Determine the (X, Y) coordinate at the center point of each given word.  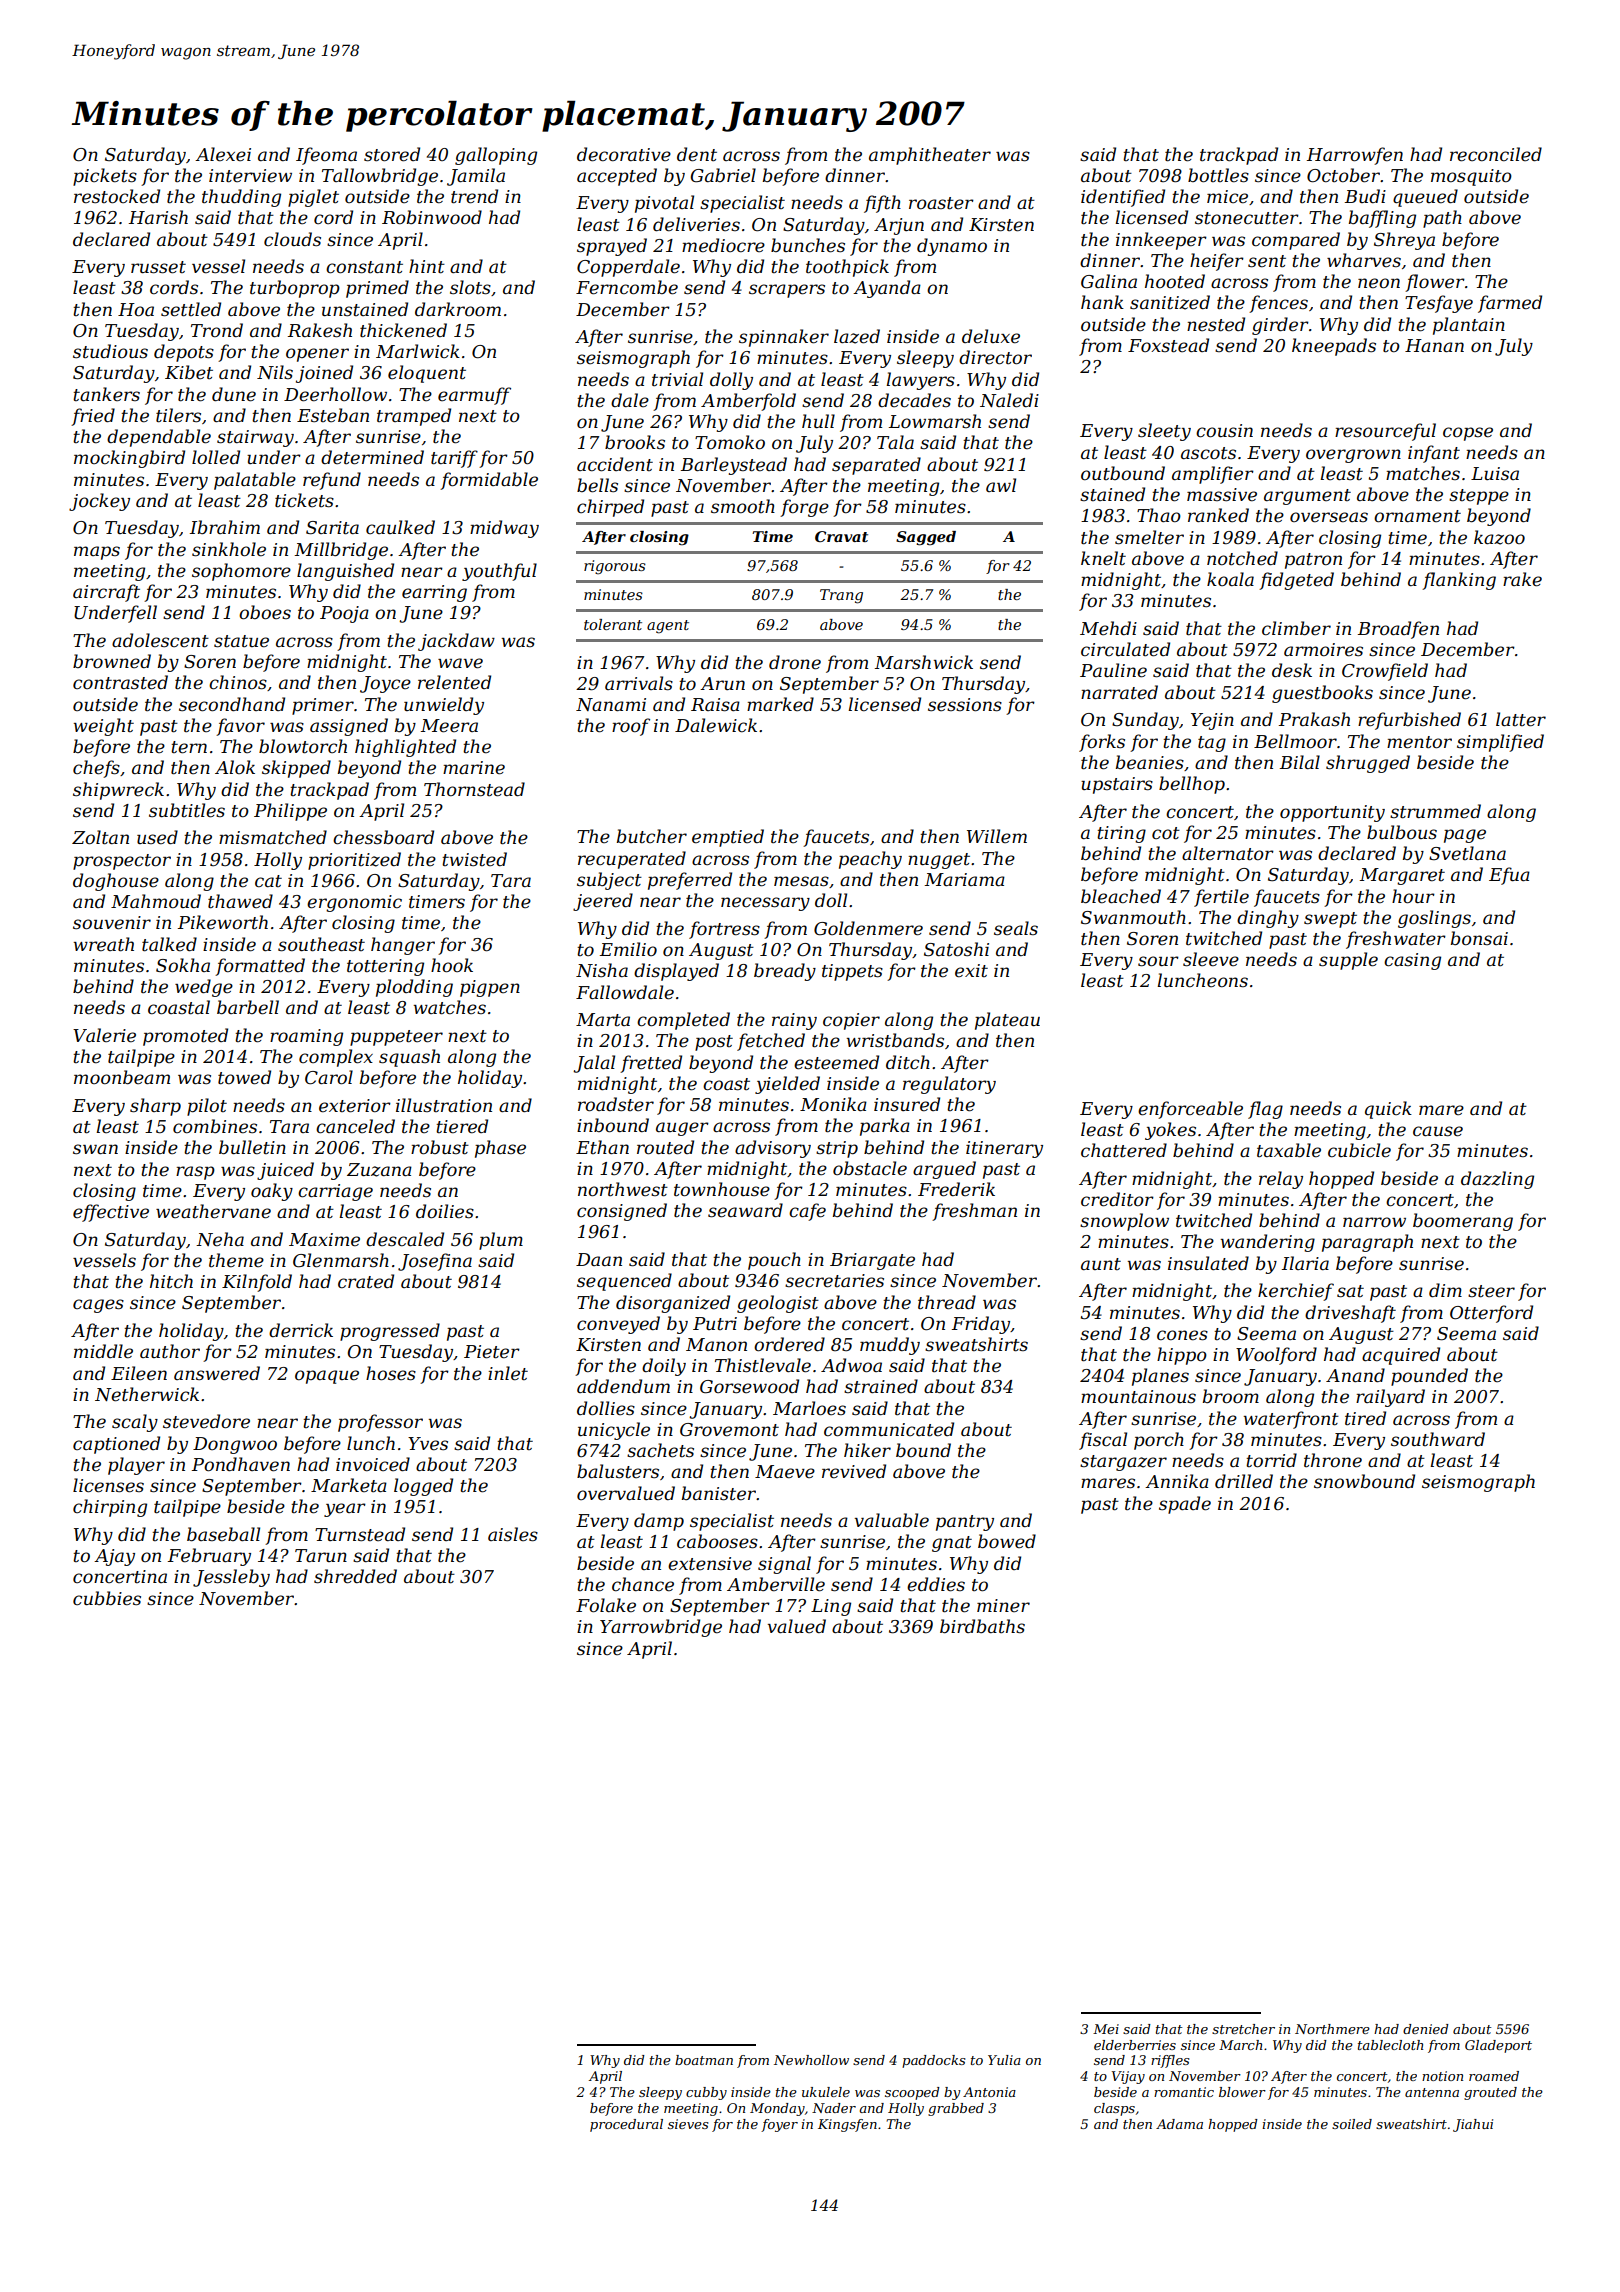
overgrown (1353, 456)
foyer (779, 2125)
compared (1296, 241)
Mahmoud (156, 901)
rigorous (615, 567)
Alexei (223, 154)
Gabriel (723, 175)
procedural (626, 2125)
